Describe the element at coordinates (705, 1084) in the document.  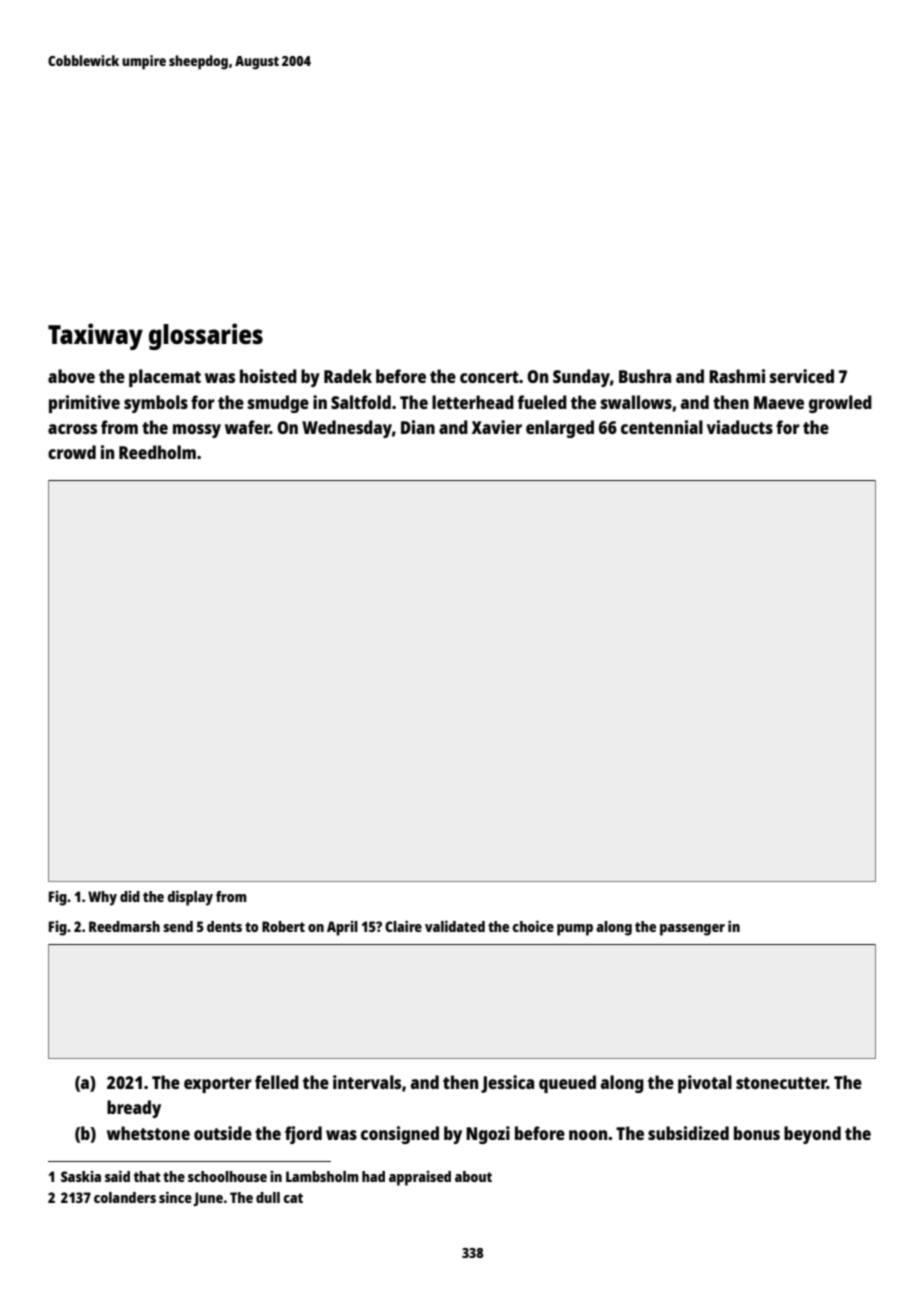
I see `pivotal` at that location.
